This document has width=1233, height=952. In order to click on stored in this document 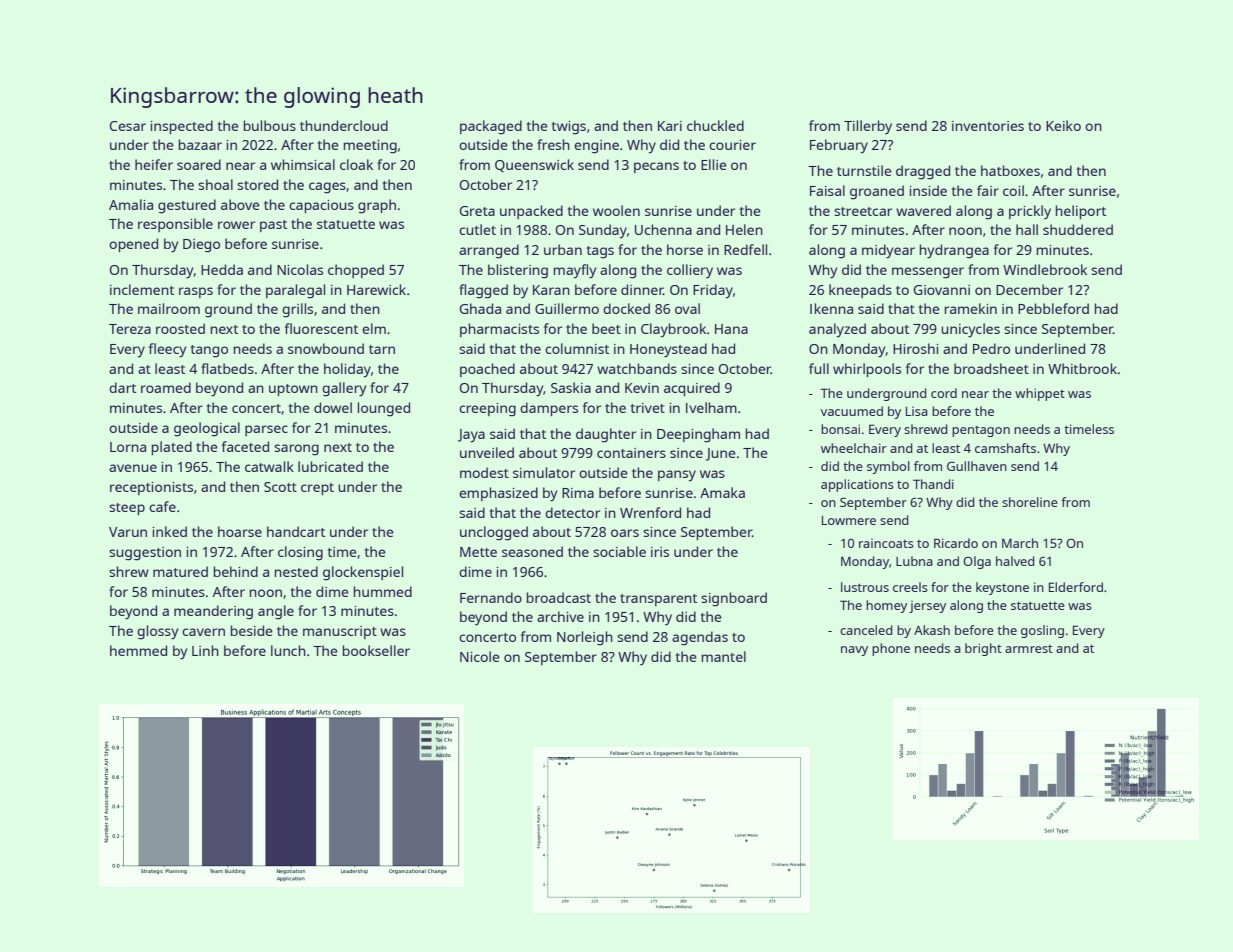, I will do `click(257, 184)`.
